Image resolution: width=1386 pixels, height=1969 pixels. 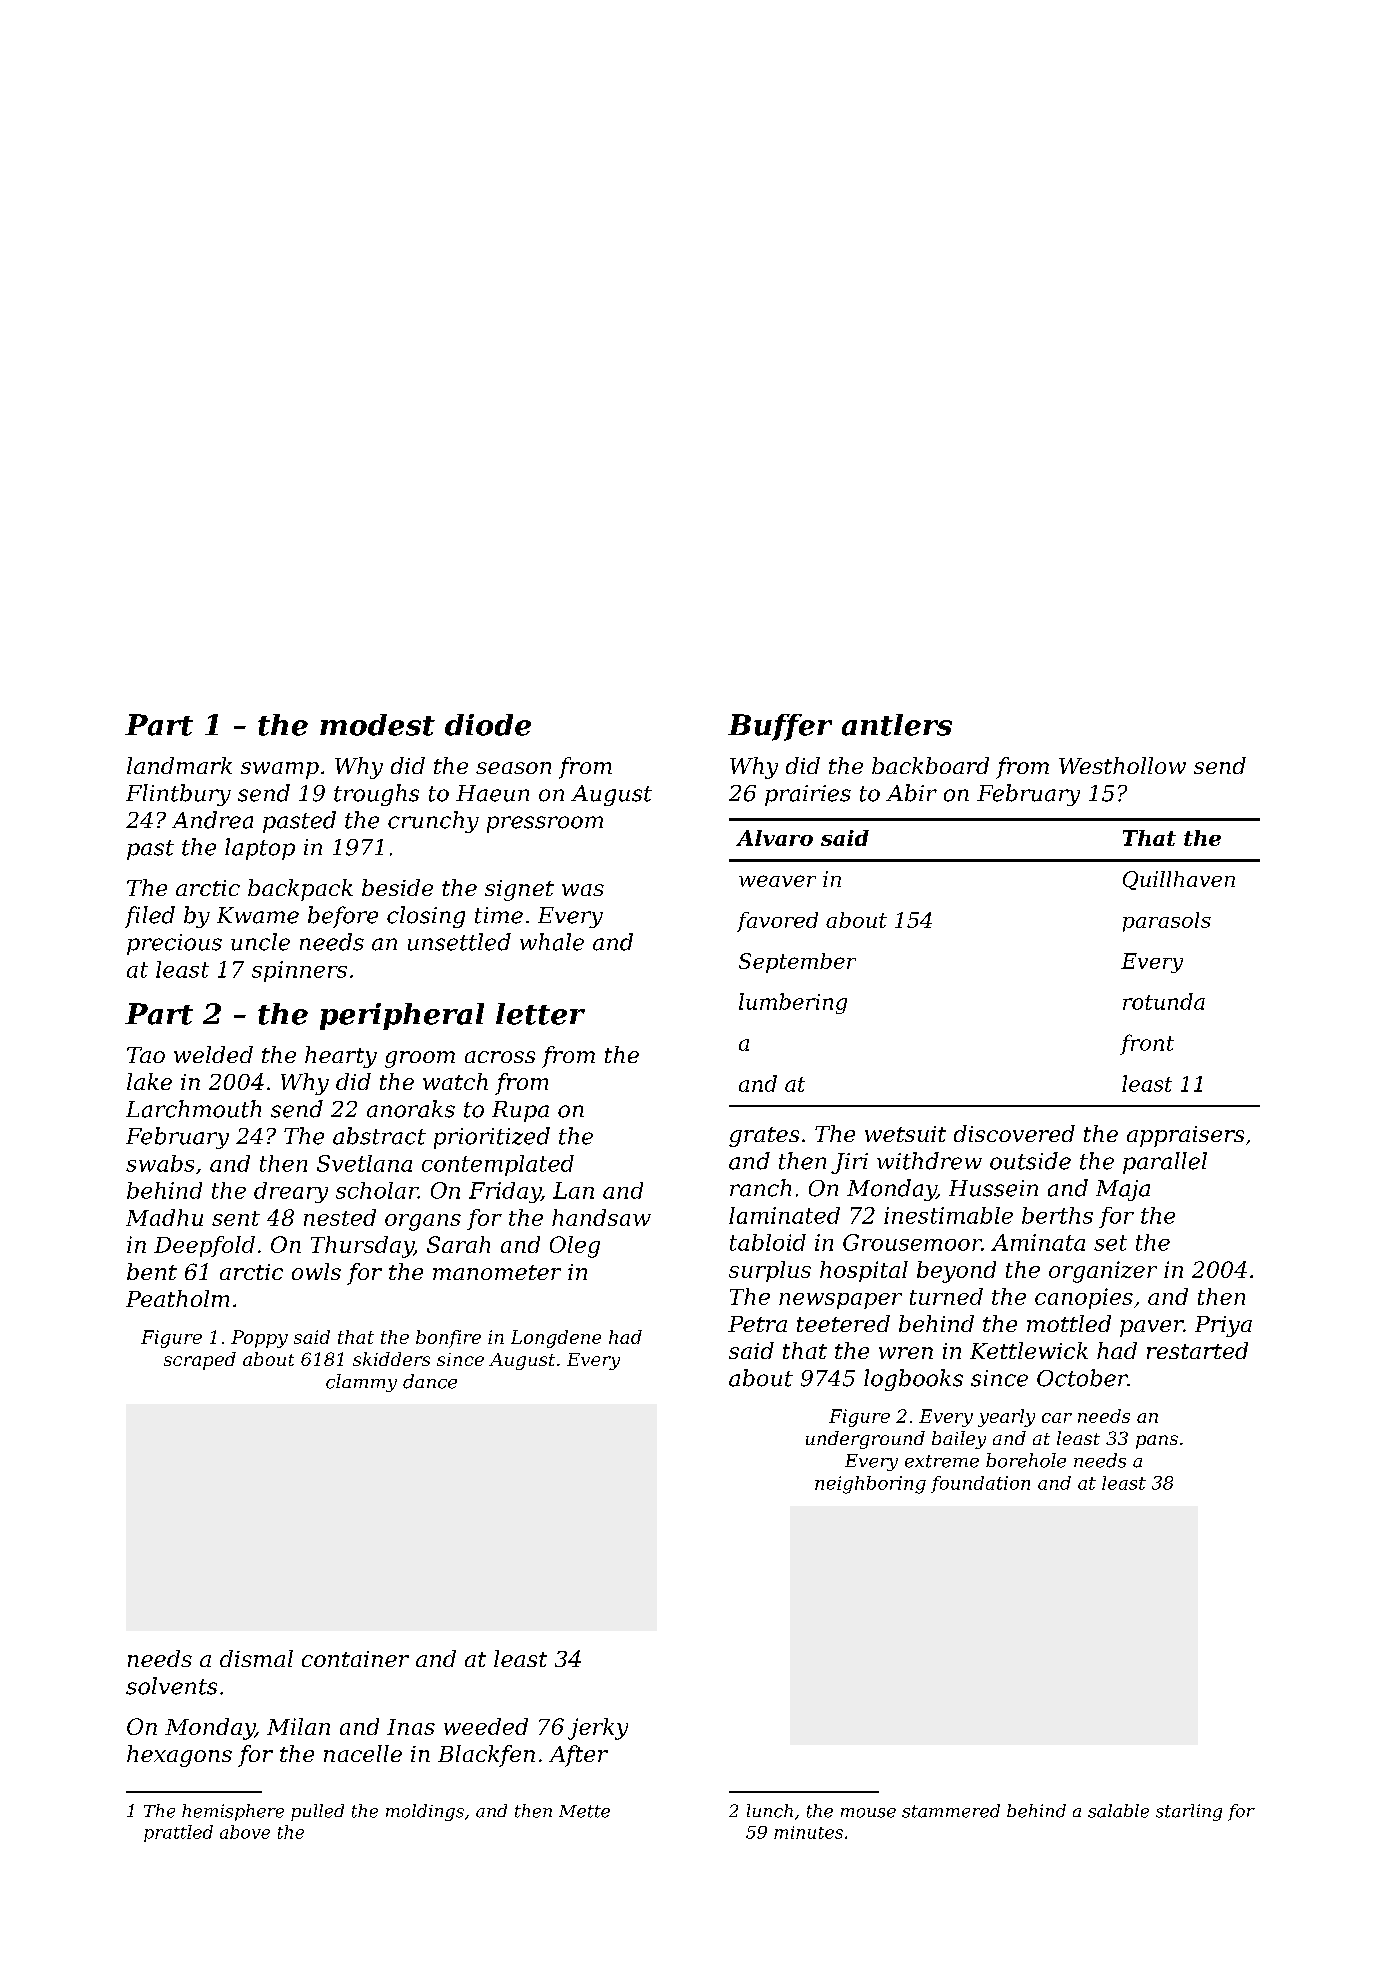 What do you see at coordinates (171, 1686) in the page?
I see `solvents` at bounding box center [171, 1686].
